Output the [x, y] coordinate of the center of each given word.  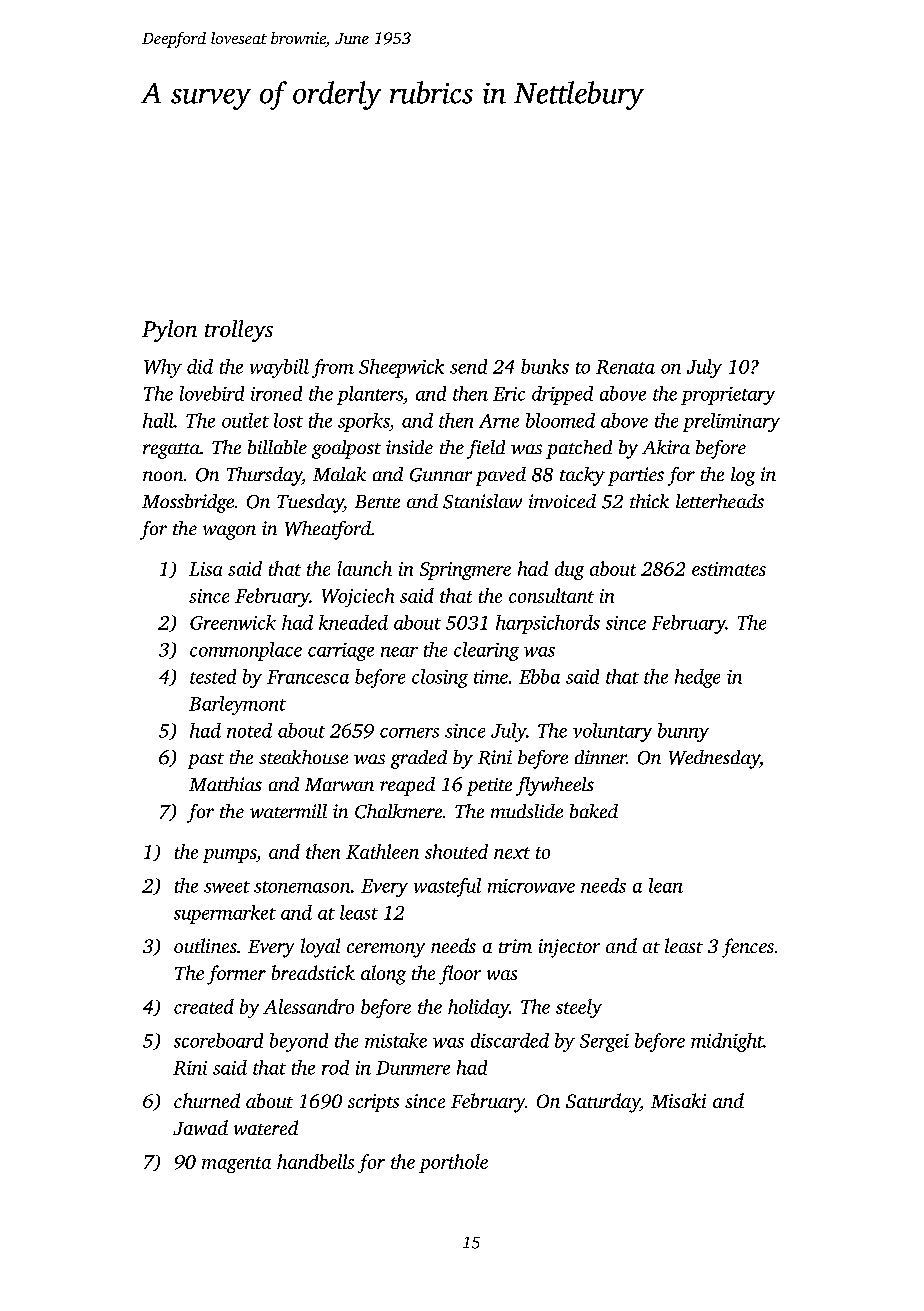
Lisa [205, 569]
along [383, 975]
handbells [315, 1161]
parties [636, 476]
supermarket [225, 914]
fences [748, 948]
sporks [364, 422]
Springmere [465, 571]
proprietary [728, 396]
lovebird [212, 393]
